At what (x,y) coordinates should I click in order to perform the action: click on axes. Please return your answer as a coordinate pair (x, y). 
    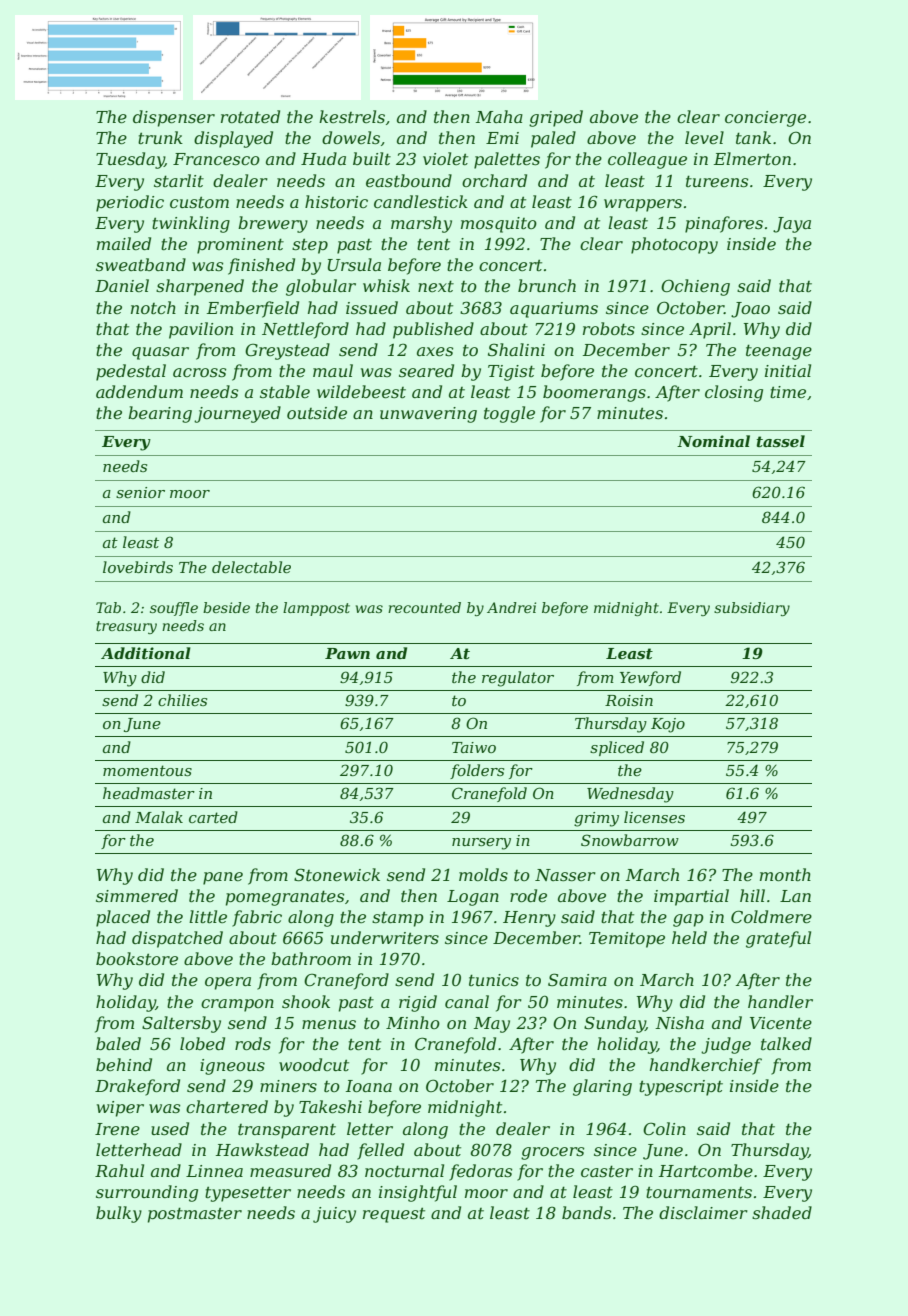
    Looking at the image, I should click on (435, 351).
